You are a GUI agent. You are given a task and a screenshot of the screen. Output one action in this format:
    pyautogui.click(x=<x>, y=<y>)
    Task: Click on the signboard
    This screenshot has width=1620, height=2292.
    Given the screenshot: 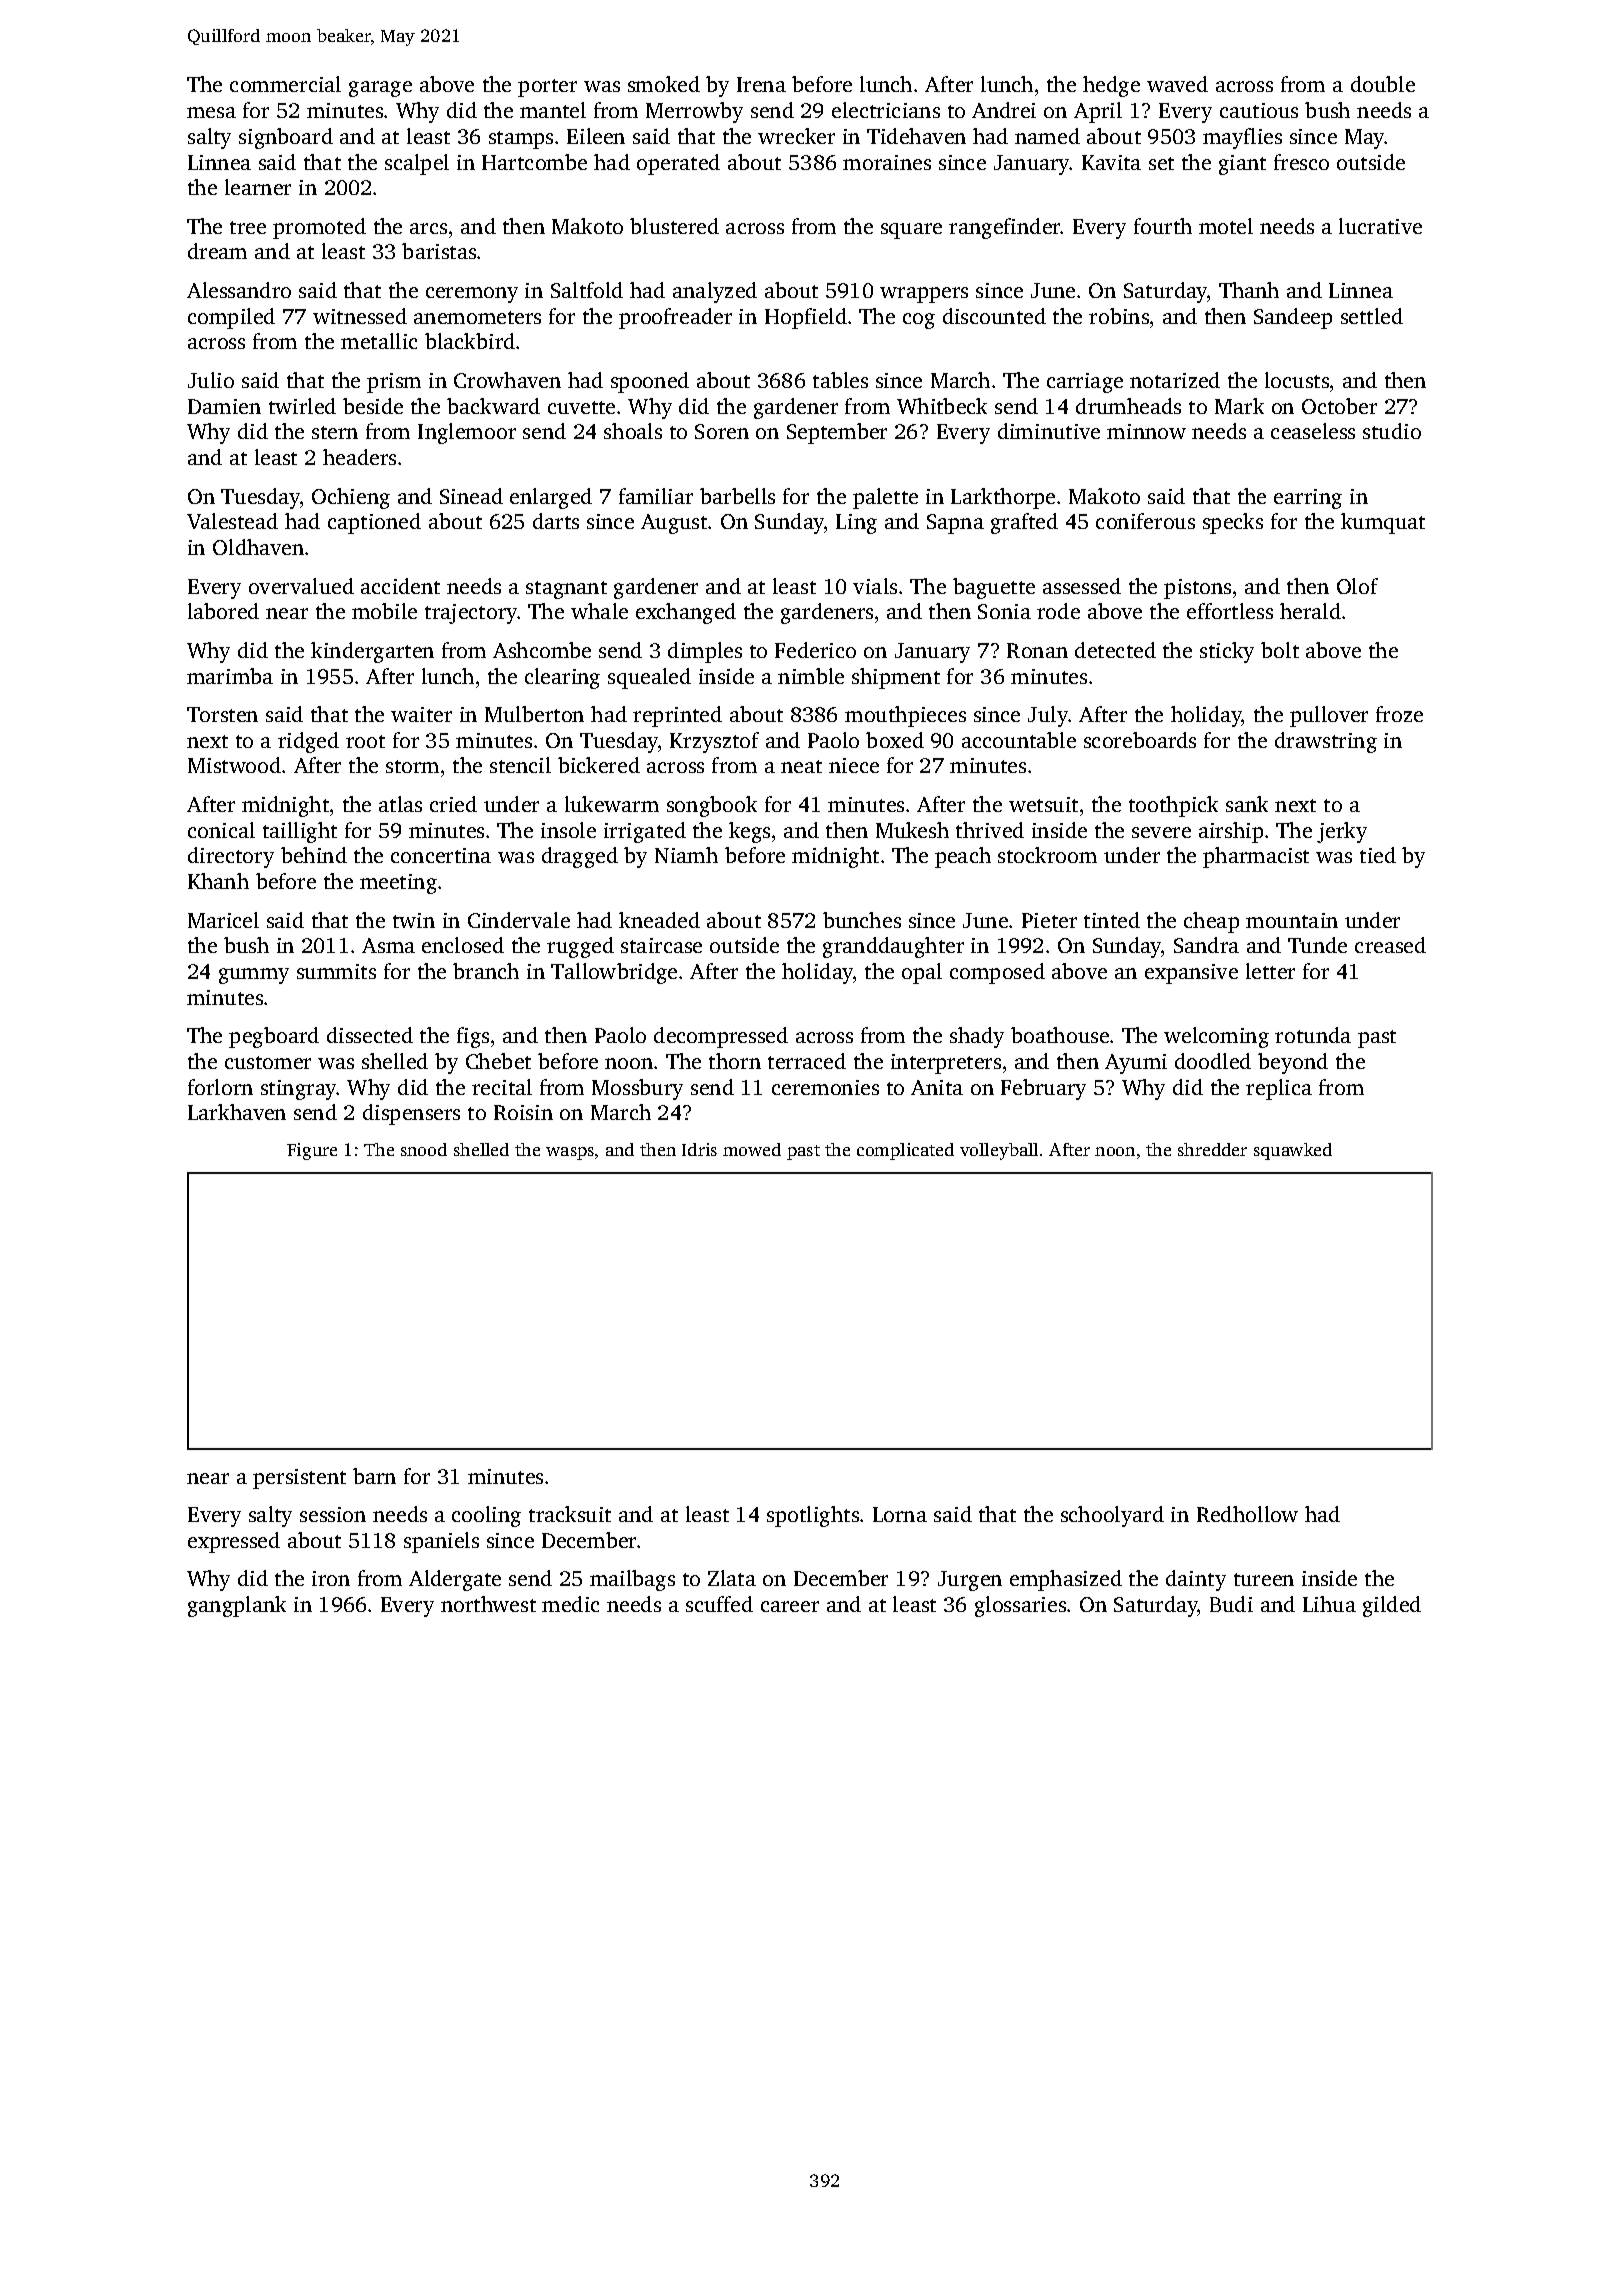 What is the action you would take?
    pyautogui.click(x=286, y=138)
